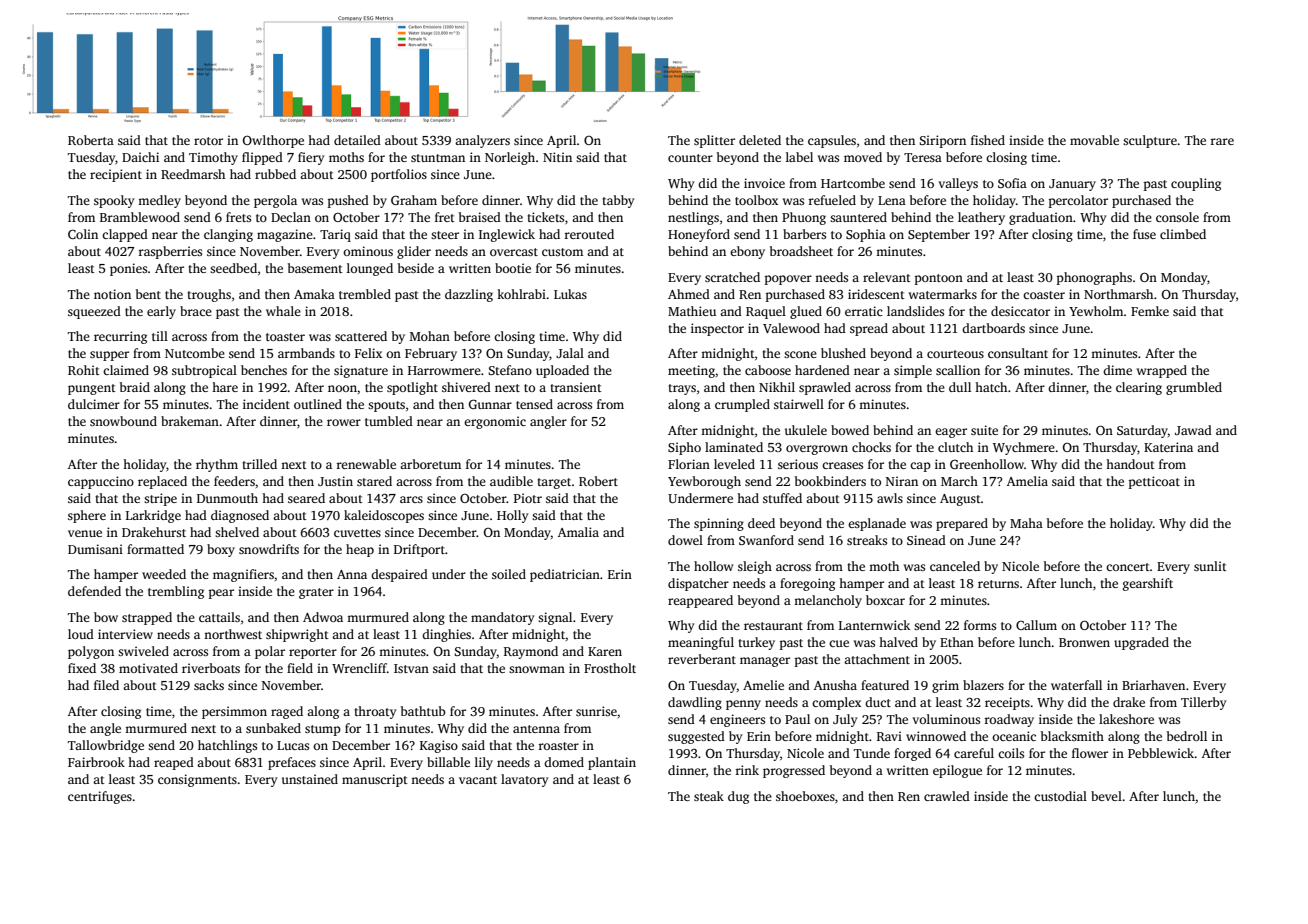 Image resolution: width=1308 pixels, height=924 pixels. I want to click on pergola, so click(275, 201).
